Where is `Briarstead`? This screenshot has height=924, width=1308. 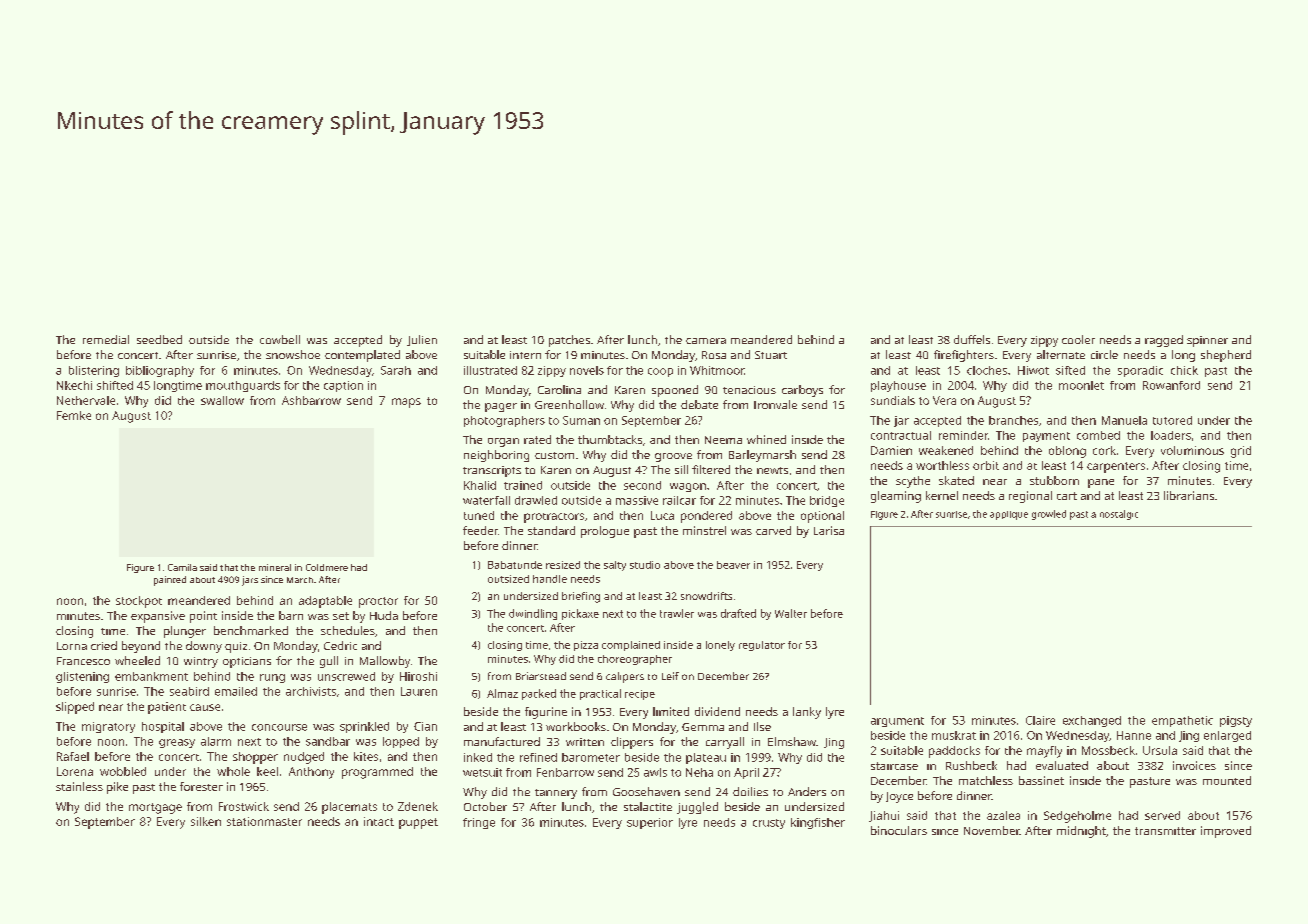
Briarstead is located at coordinates (541, 676).
